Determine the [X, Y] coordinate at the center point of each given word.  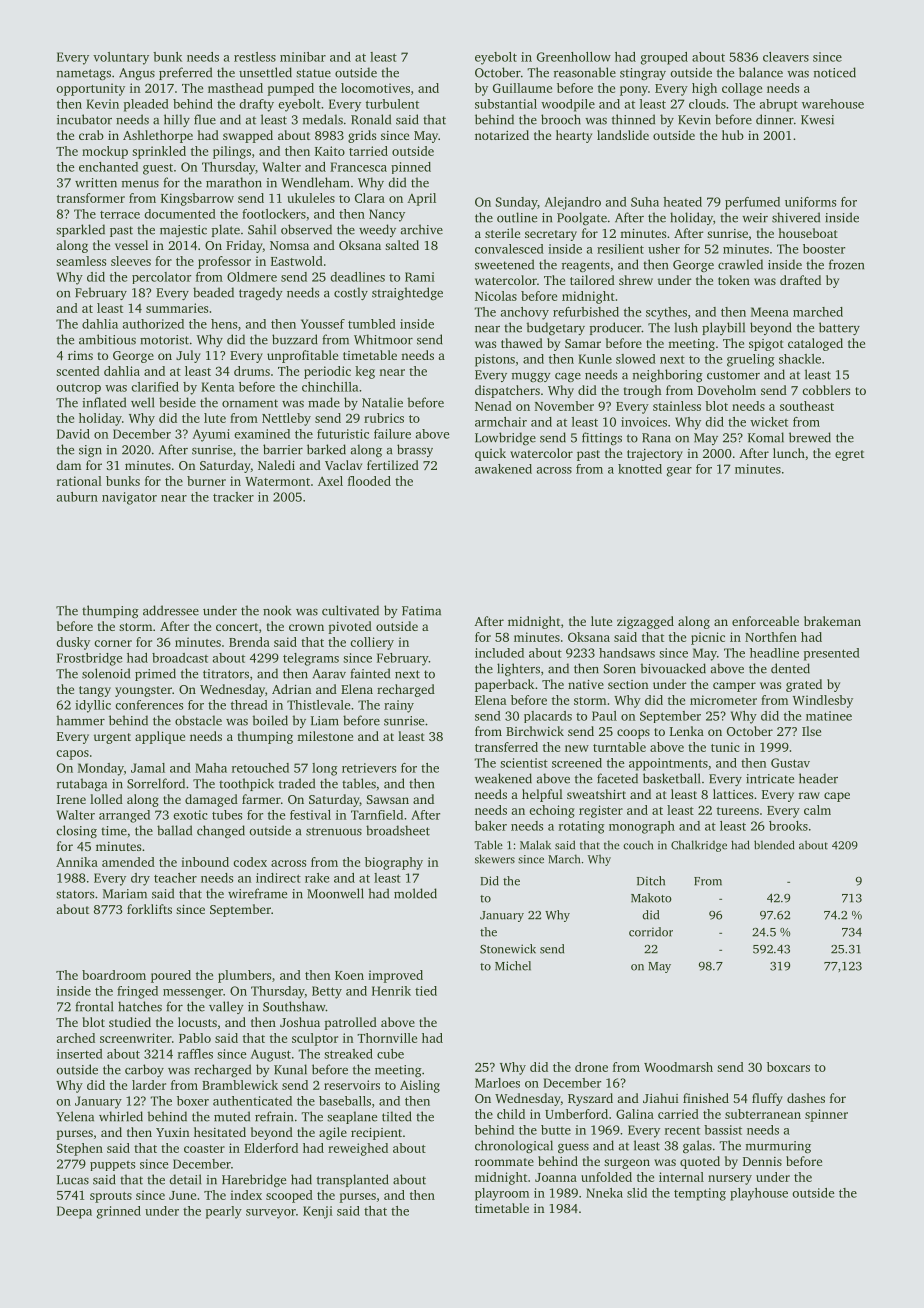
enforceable [765, 621]
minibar [303, 57]
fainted [370, 673]
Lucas [73, 1180]
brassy [415, 450]
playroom [502, 1194]
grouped [664, 58]
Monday [101, 769]
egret [849, 455]
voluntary [121, 58]
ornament [250, 403]
